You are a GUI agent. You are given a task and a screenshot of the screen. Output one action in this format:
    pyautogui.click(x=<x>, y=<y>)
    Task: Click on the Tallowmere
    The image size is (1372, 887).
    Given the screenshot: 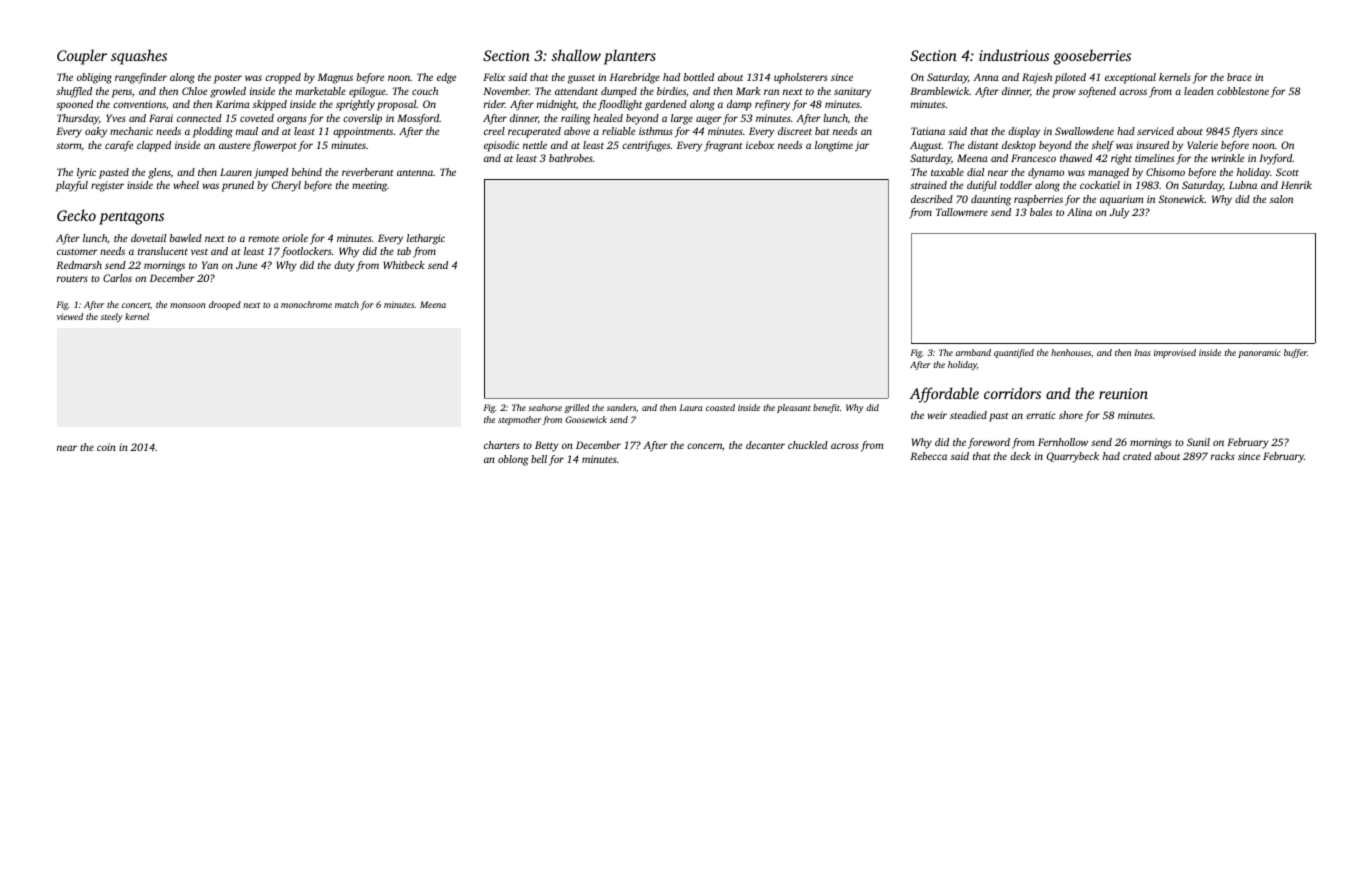 What is the action you would take?
    pyautogui.click(x=962, y=212)
